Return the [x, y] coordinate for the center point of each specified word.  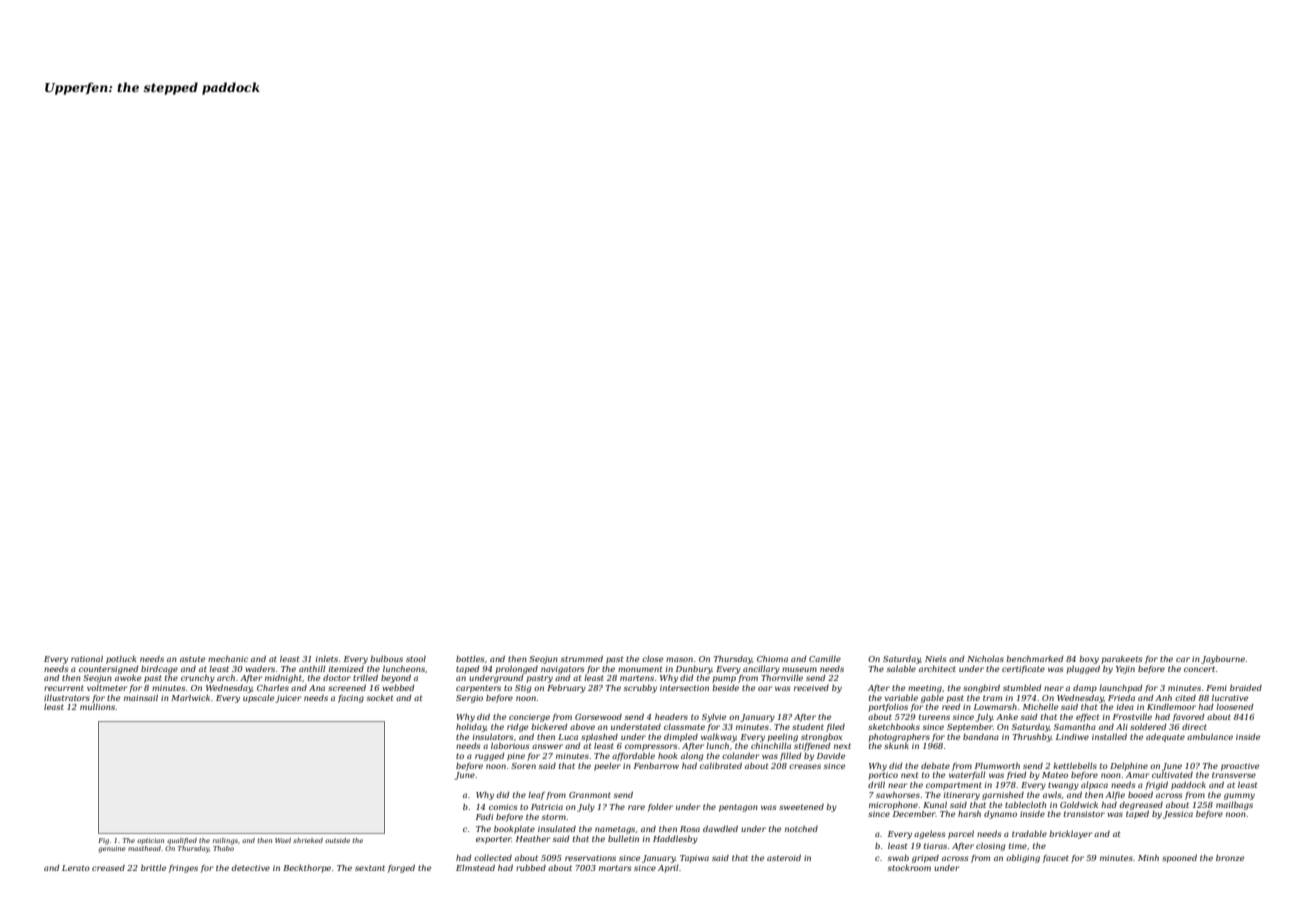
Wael [283, 840]
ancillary [761, 669]
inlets [327, 659]
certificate [1023, 670]
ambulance [1210, 737]
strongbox [821, 737]
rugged [489, 756]
